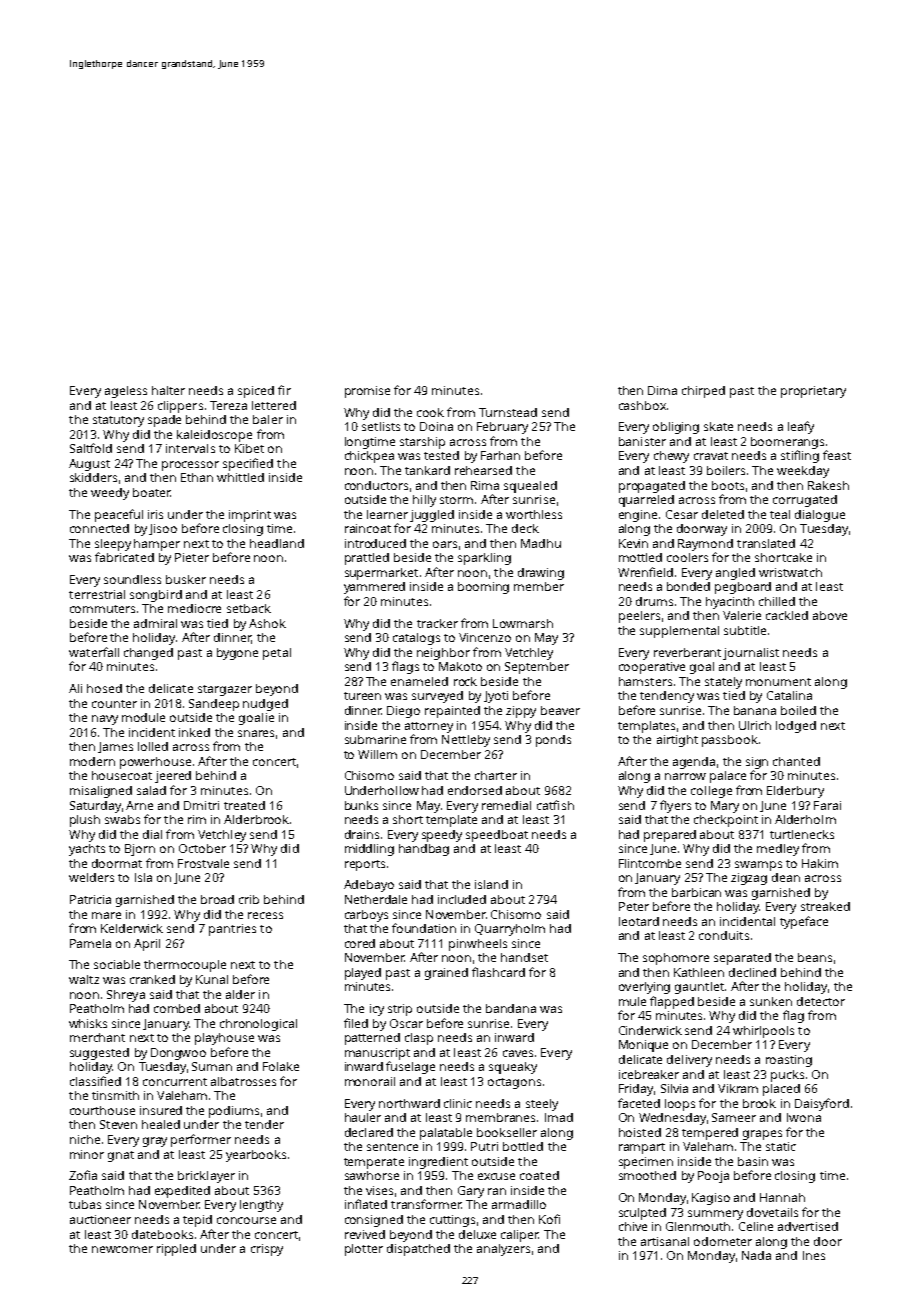 This screenshot has height=1308, width=924. I want to click on Bjorn, so click(140, 850).
